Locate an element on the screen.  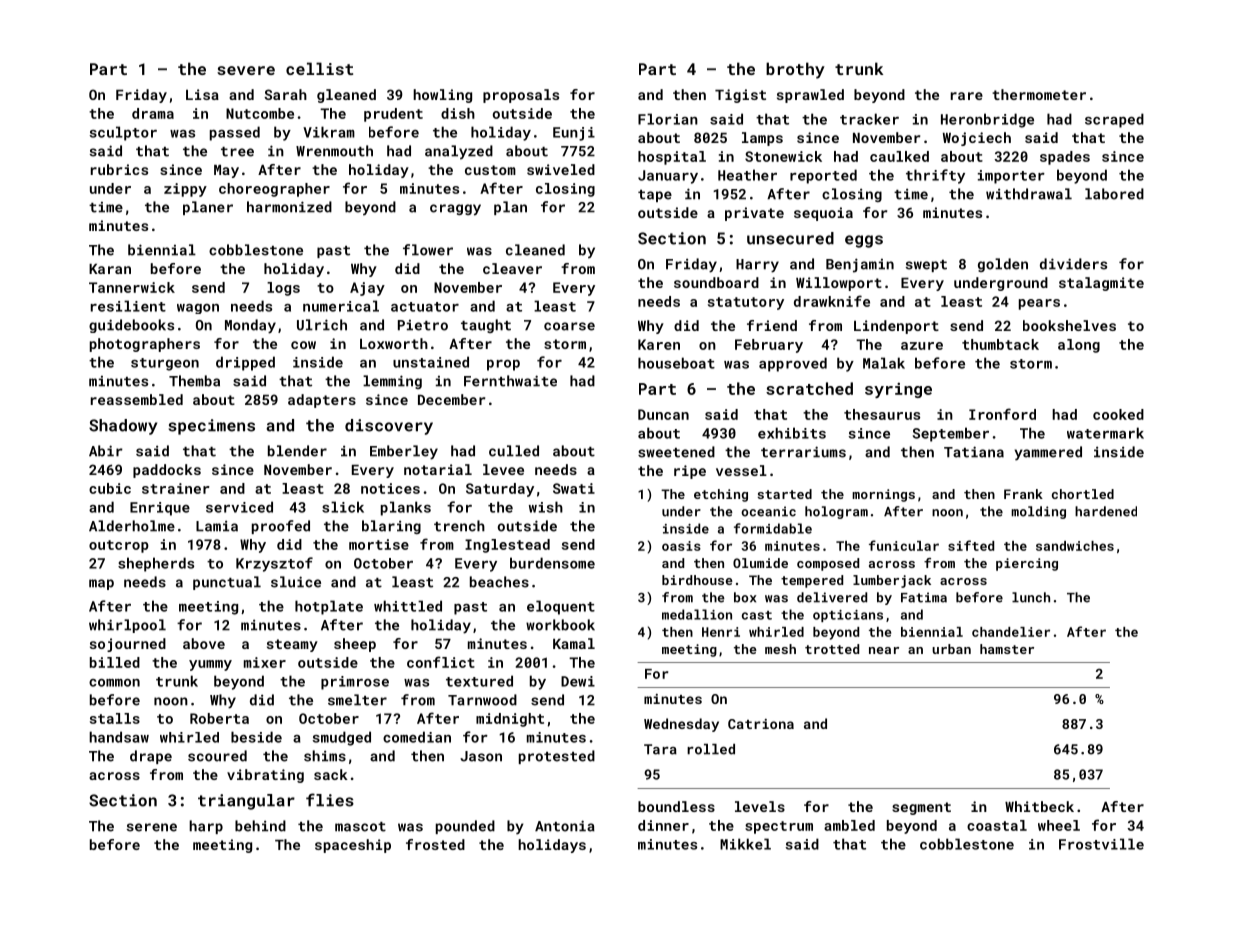
rare is located at coordinates (967, 96).
